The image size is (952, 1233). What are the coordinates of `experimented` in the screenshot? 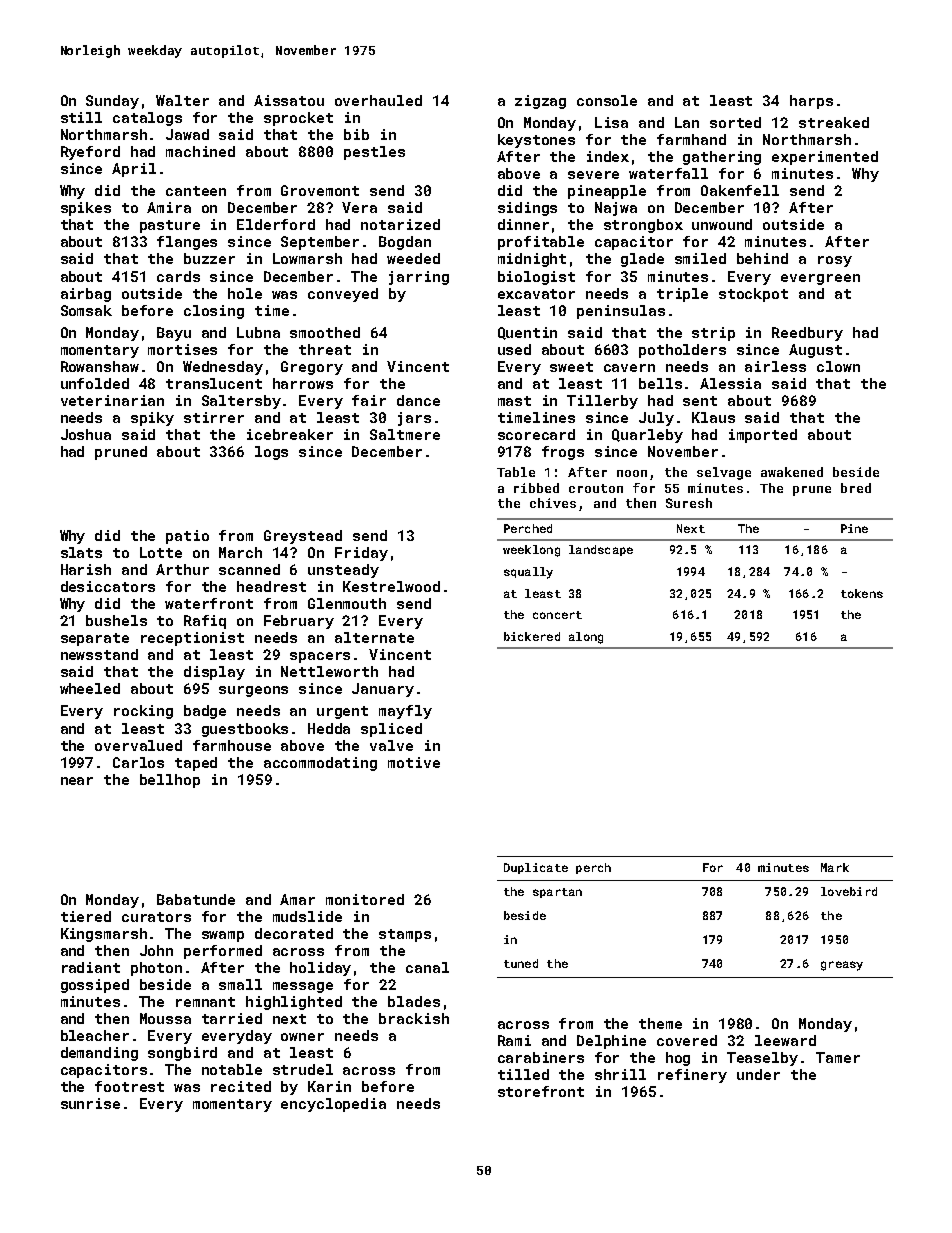 It's located at (825, 158).
